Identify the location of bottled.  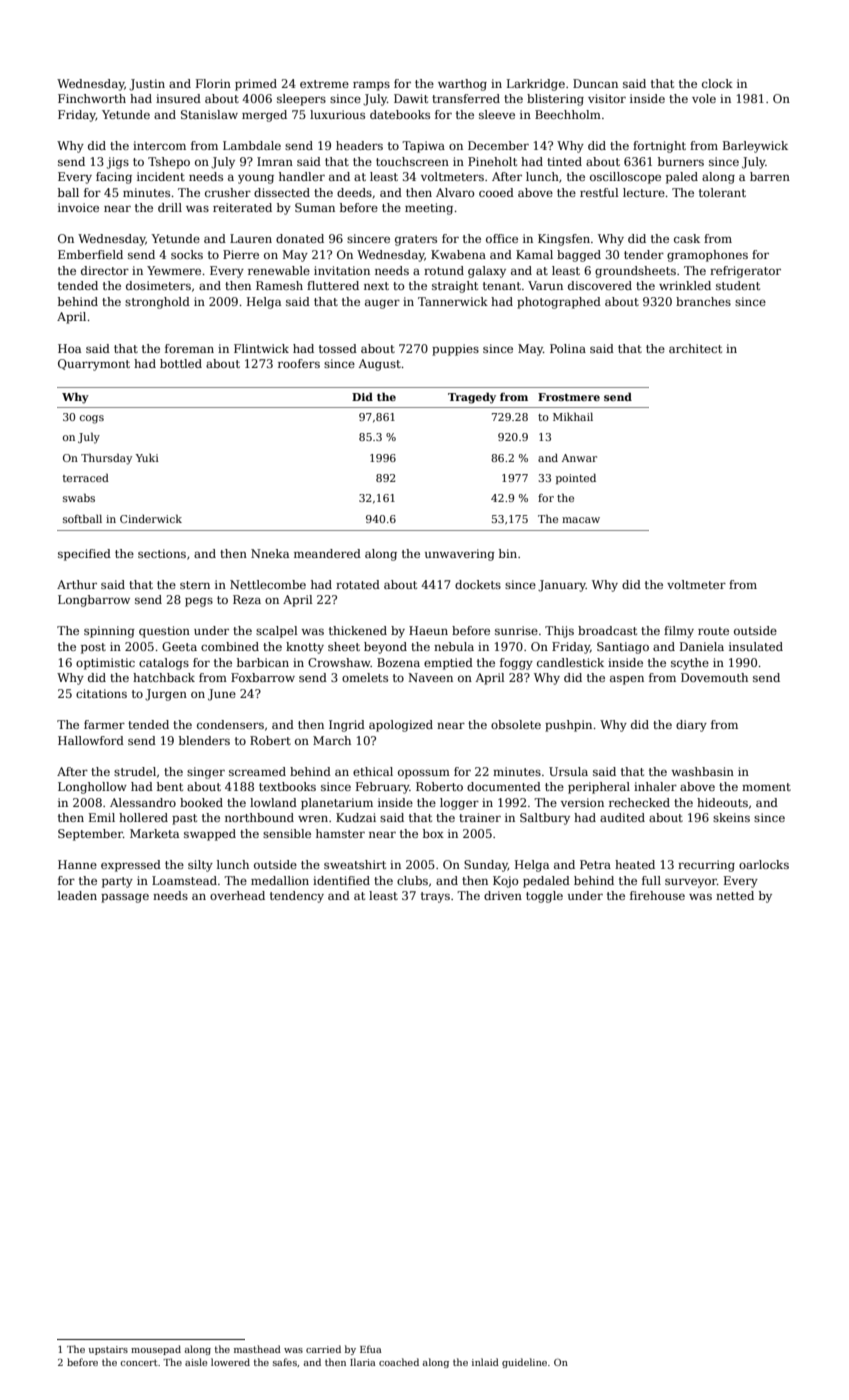
(181, 363).
